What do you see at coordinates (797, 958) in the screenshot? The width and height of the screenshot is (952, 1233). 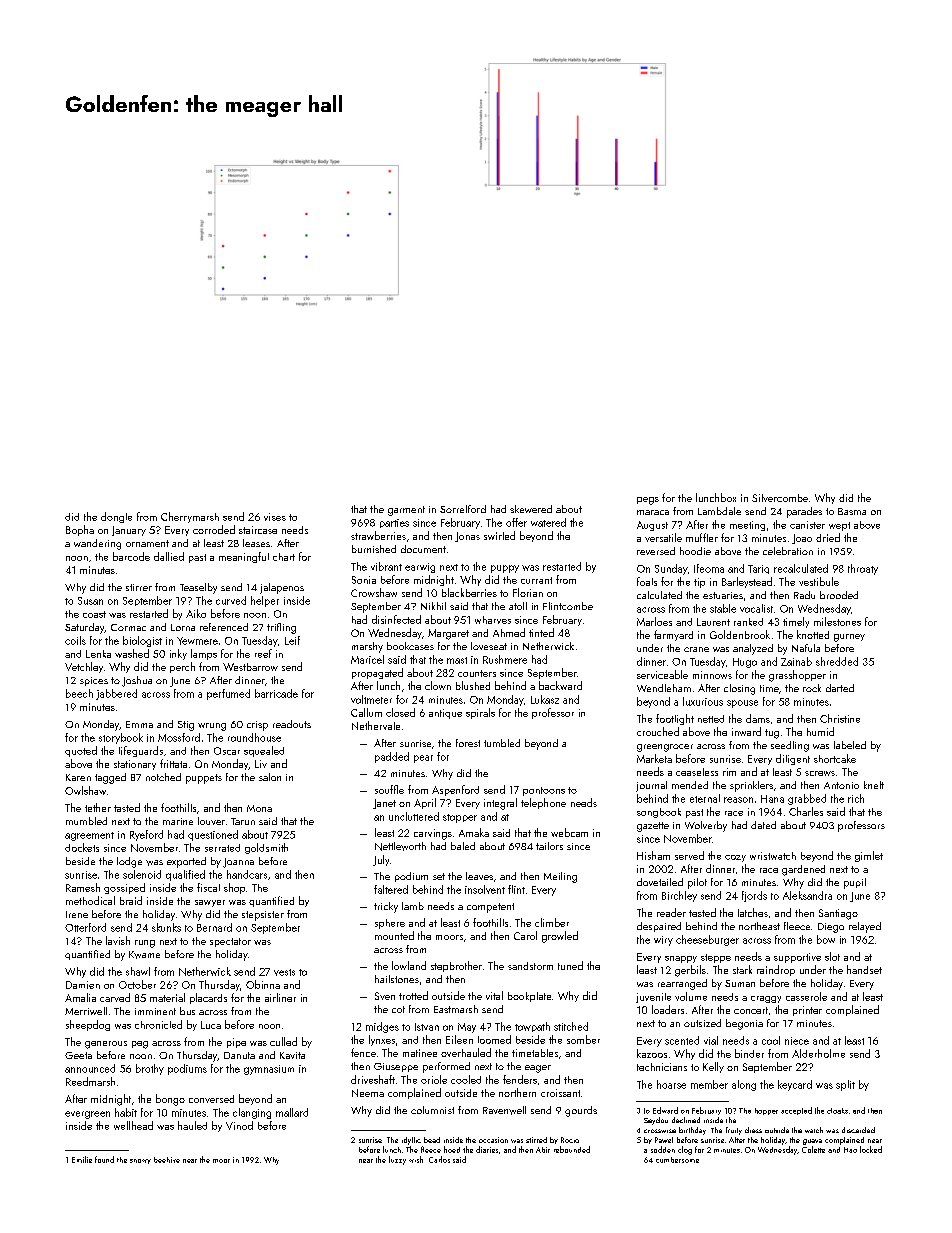 I see `supportive` at bounding box center [797, 958].
